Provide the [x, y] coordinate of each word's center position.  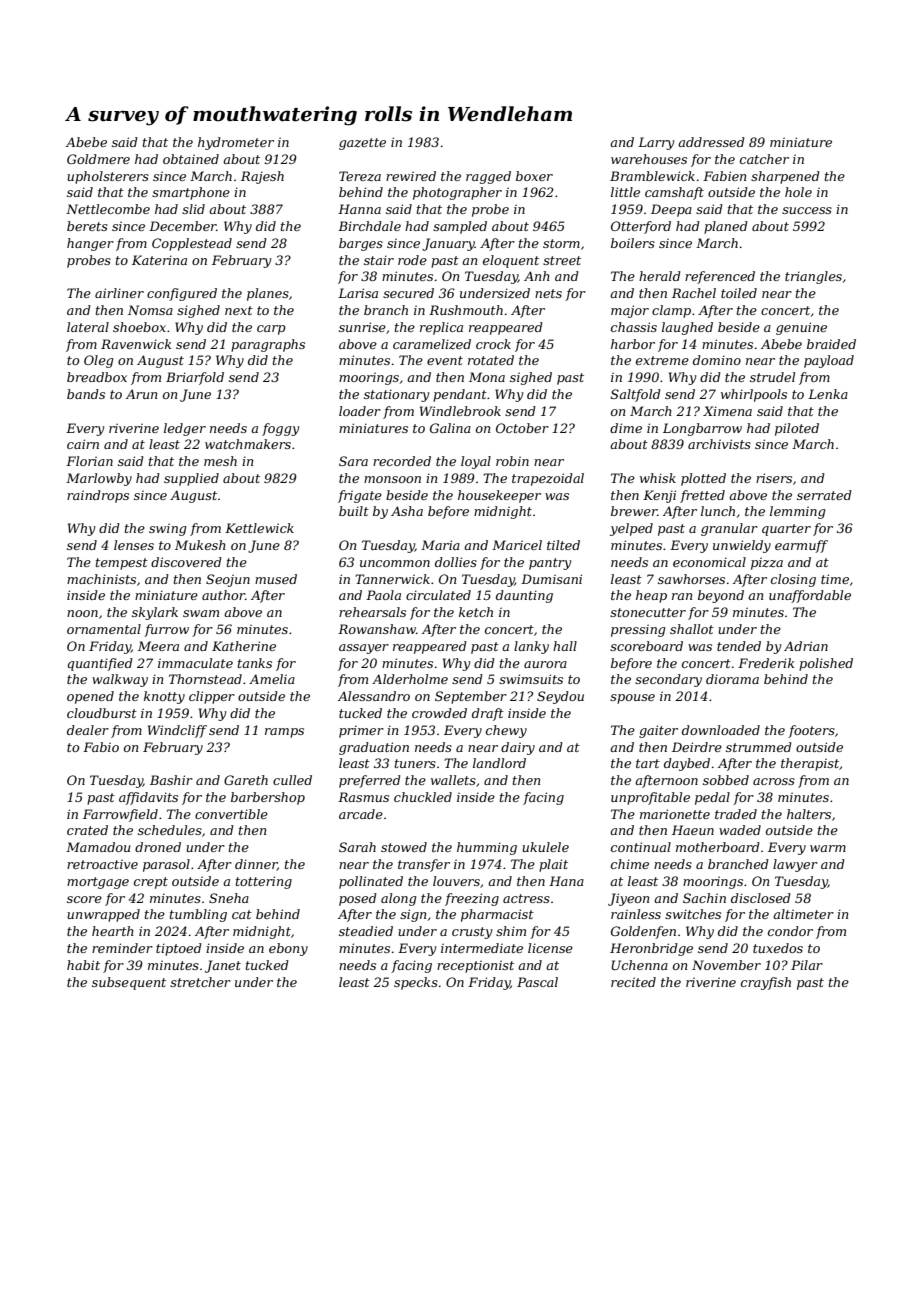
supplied [191, 479]
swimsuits [531, 679]
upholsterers [108, 177]
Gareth [246, 780]
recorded [402, 461]
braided [831, 344]
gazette [362, 144]
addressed [711, 142]
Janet [223, 966]
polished [826, 664]
